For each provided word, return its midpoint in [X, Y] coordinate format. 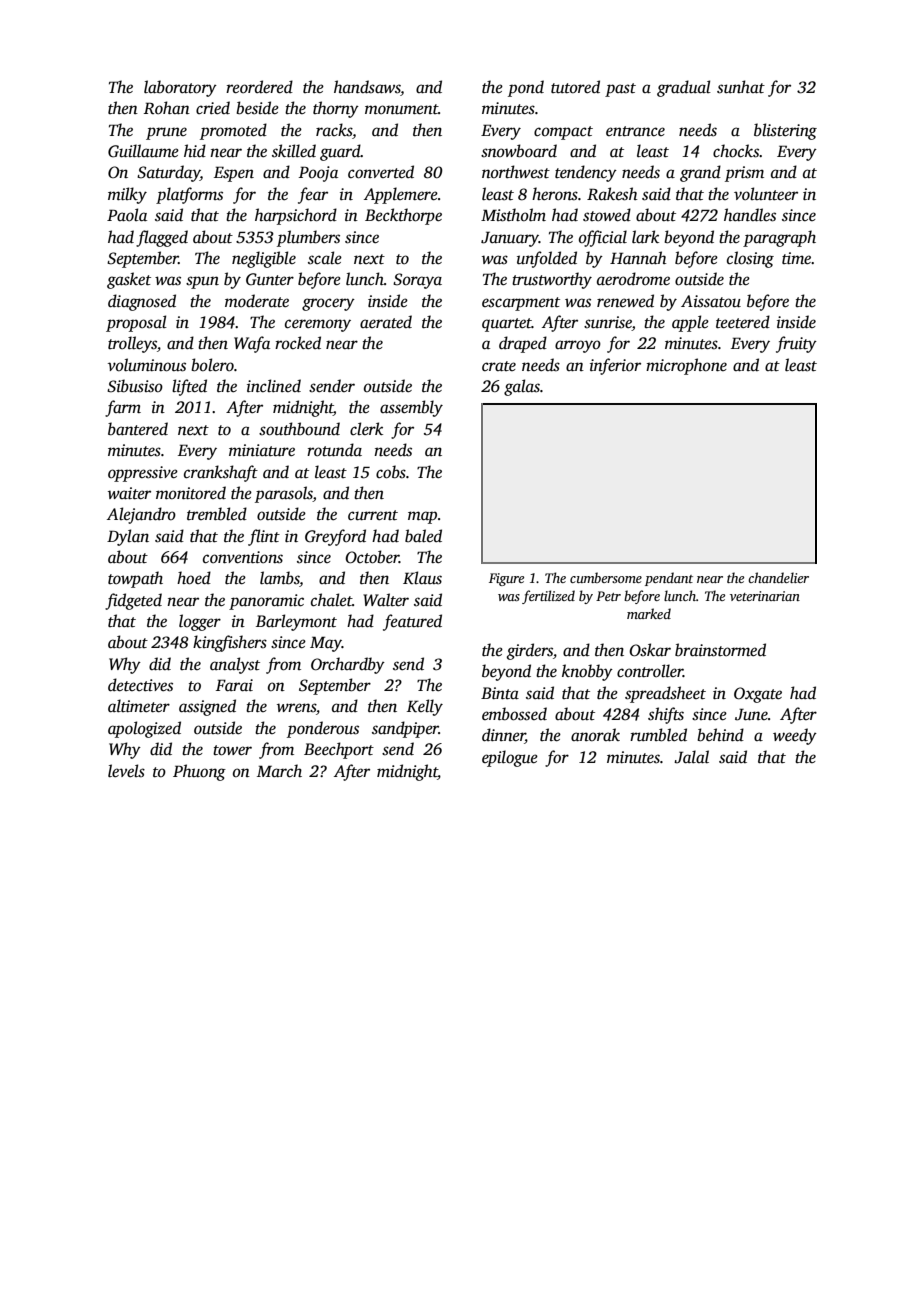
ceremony [318, 325]
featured [412, 622]
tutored [575, 87]
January [510, 239]
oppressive [143, 474]
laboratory [180, 88]
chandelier [778, 577]
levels [126, 771]
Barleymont [296, 622]
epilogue [510, 758]
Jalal [691, 757]
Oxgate [758, 695]
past [620, 90]
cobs [391, 472]
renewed [625, 301]
